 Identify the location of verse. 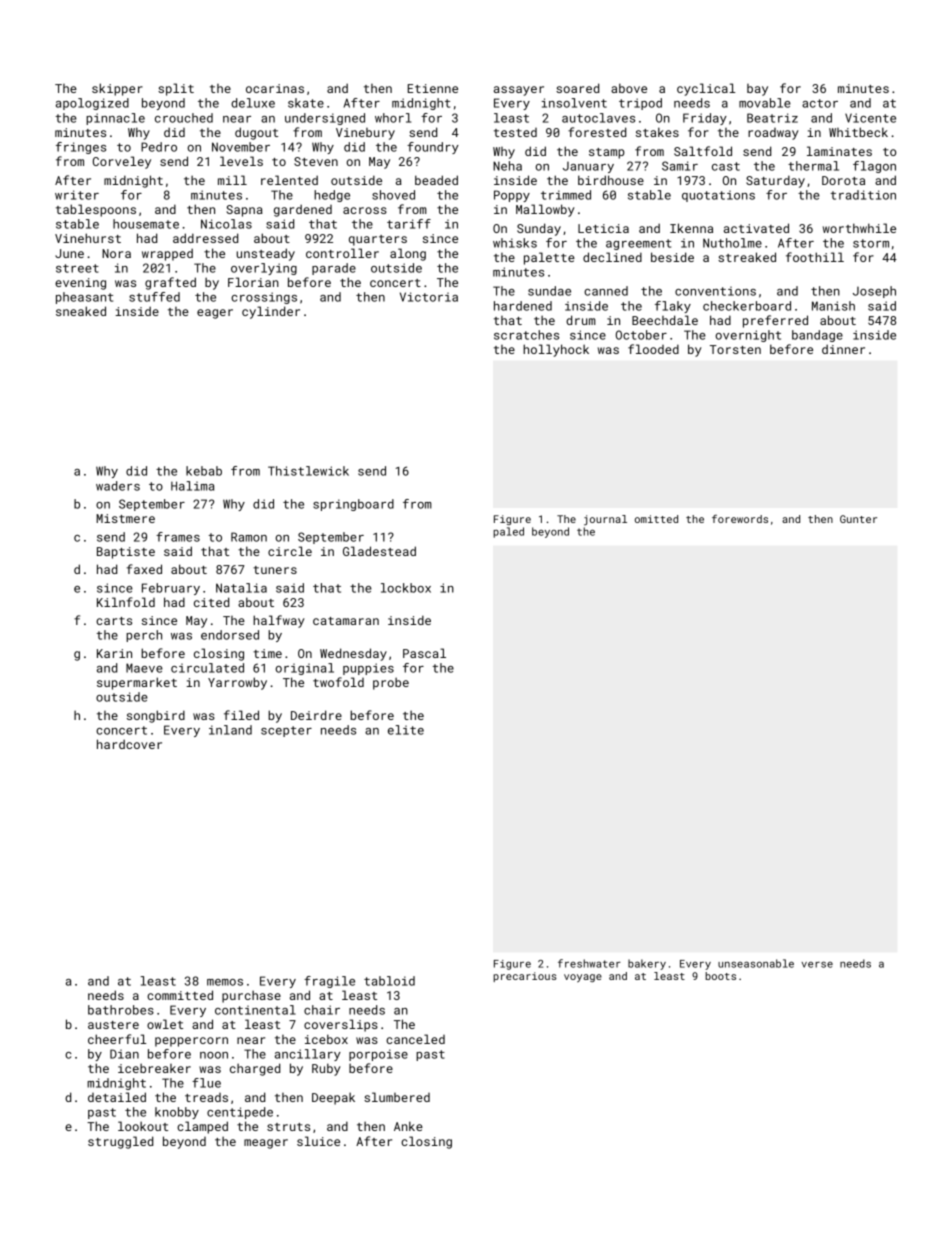
(817, 964).
